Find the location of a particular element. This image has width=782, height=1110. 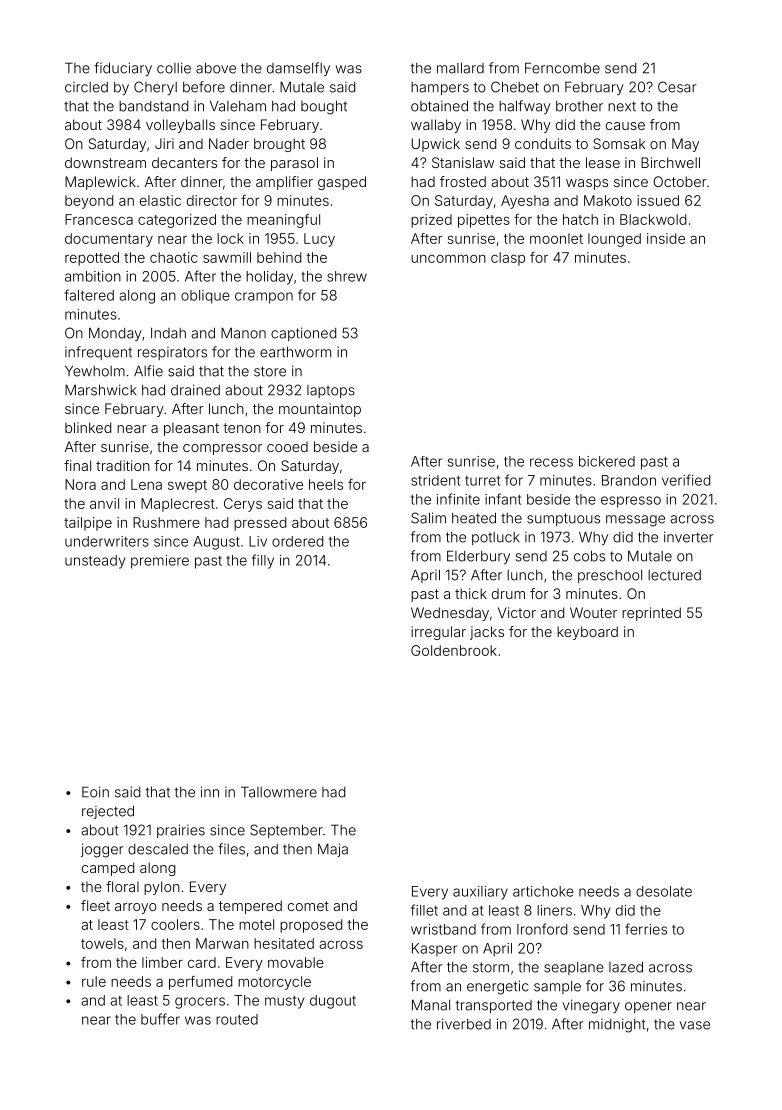

verified is located at coordinates (686, 480).
